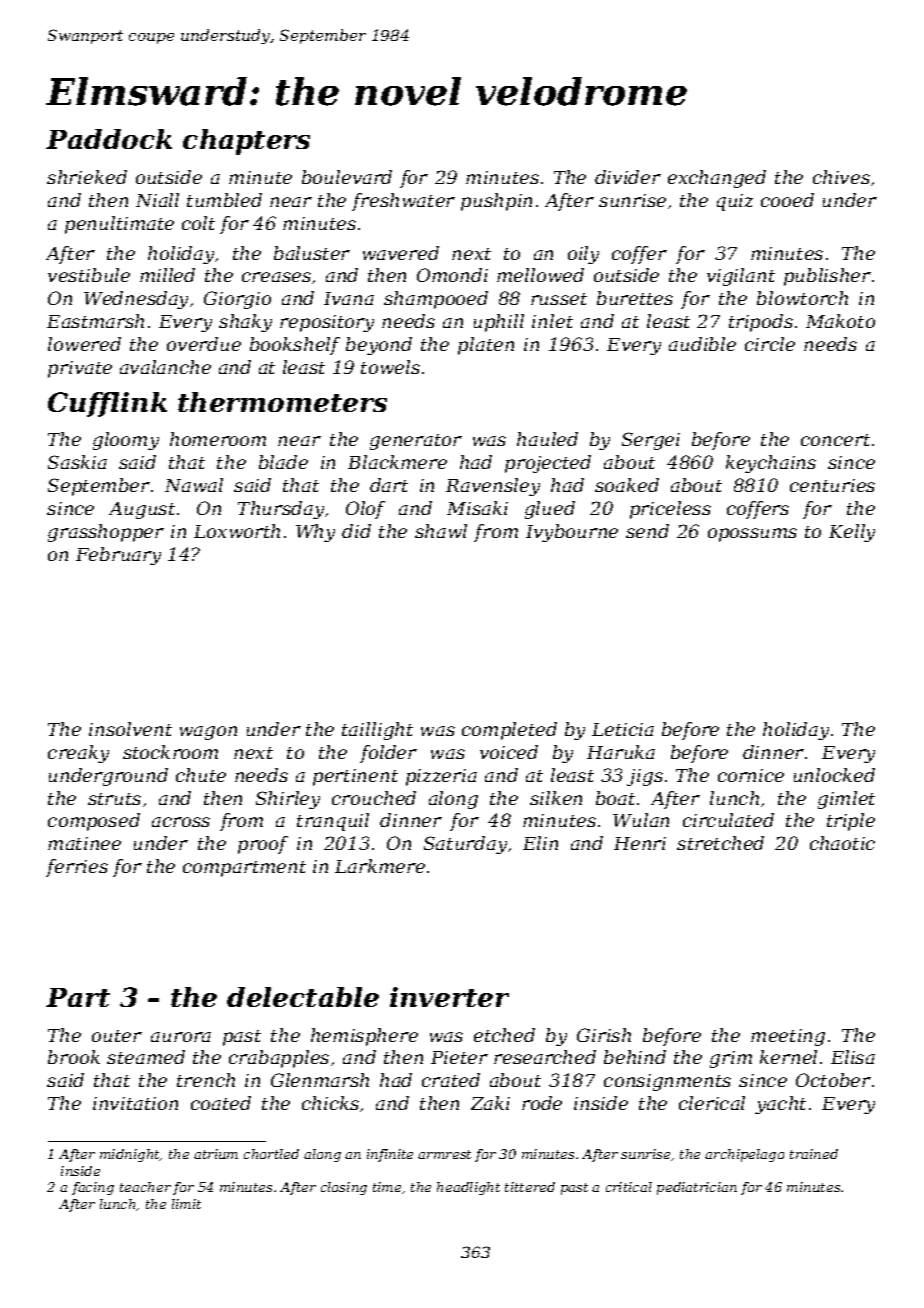 This screenshot has height=1308, width=924. Describe the element at coordinates (835, 440) in the screenshot. I see `concert` at that location.
